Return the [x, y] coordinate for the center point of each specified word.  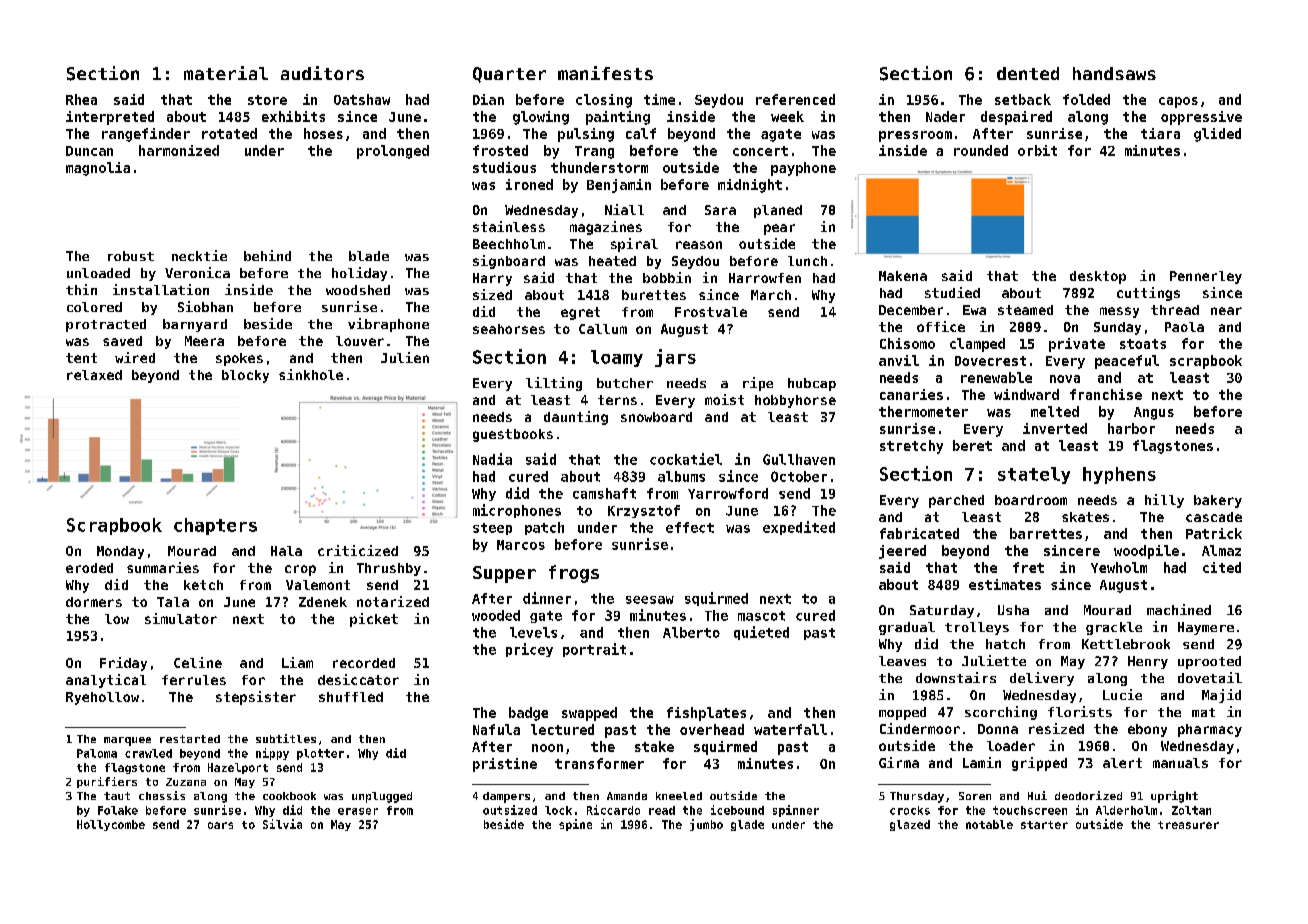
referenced [795, 99]
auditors [322, 73]
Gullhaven [799, 459]
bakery [1218, 501]
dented [1028, 73]
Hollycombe [111, 825]
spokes [239, 359]
